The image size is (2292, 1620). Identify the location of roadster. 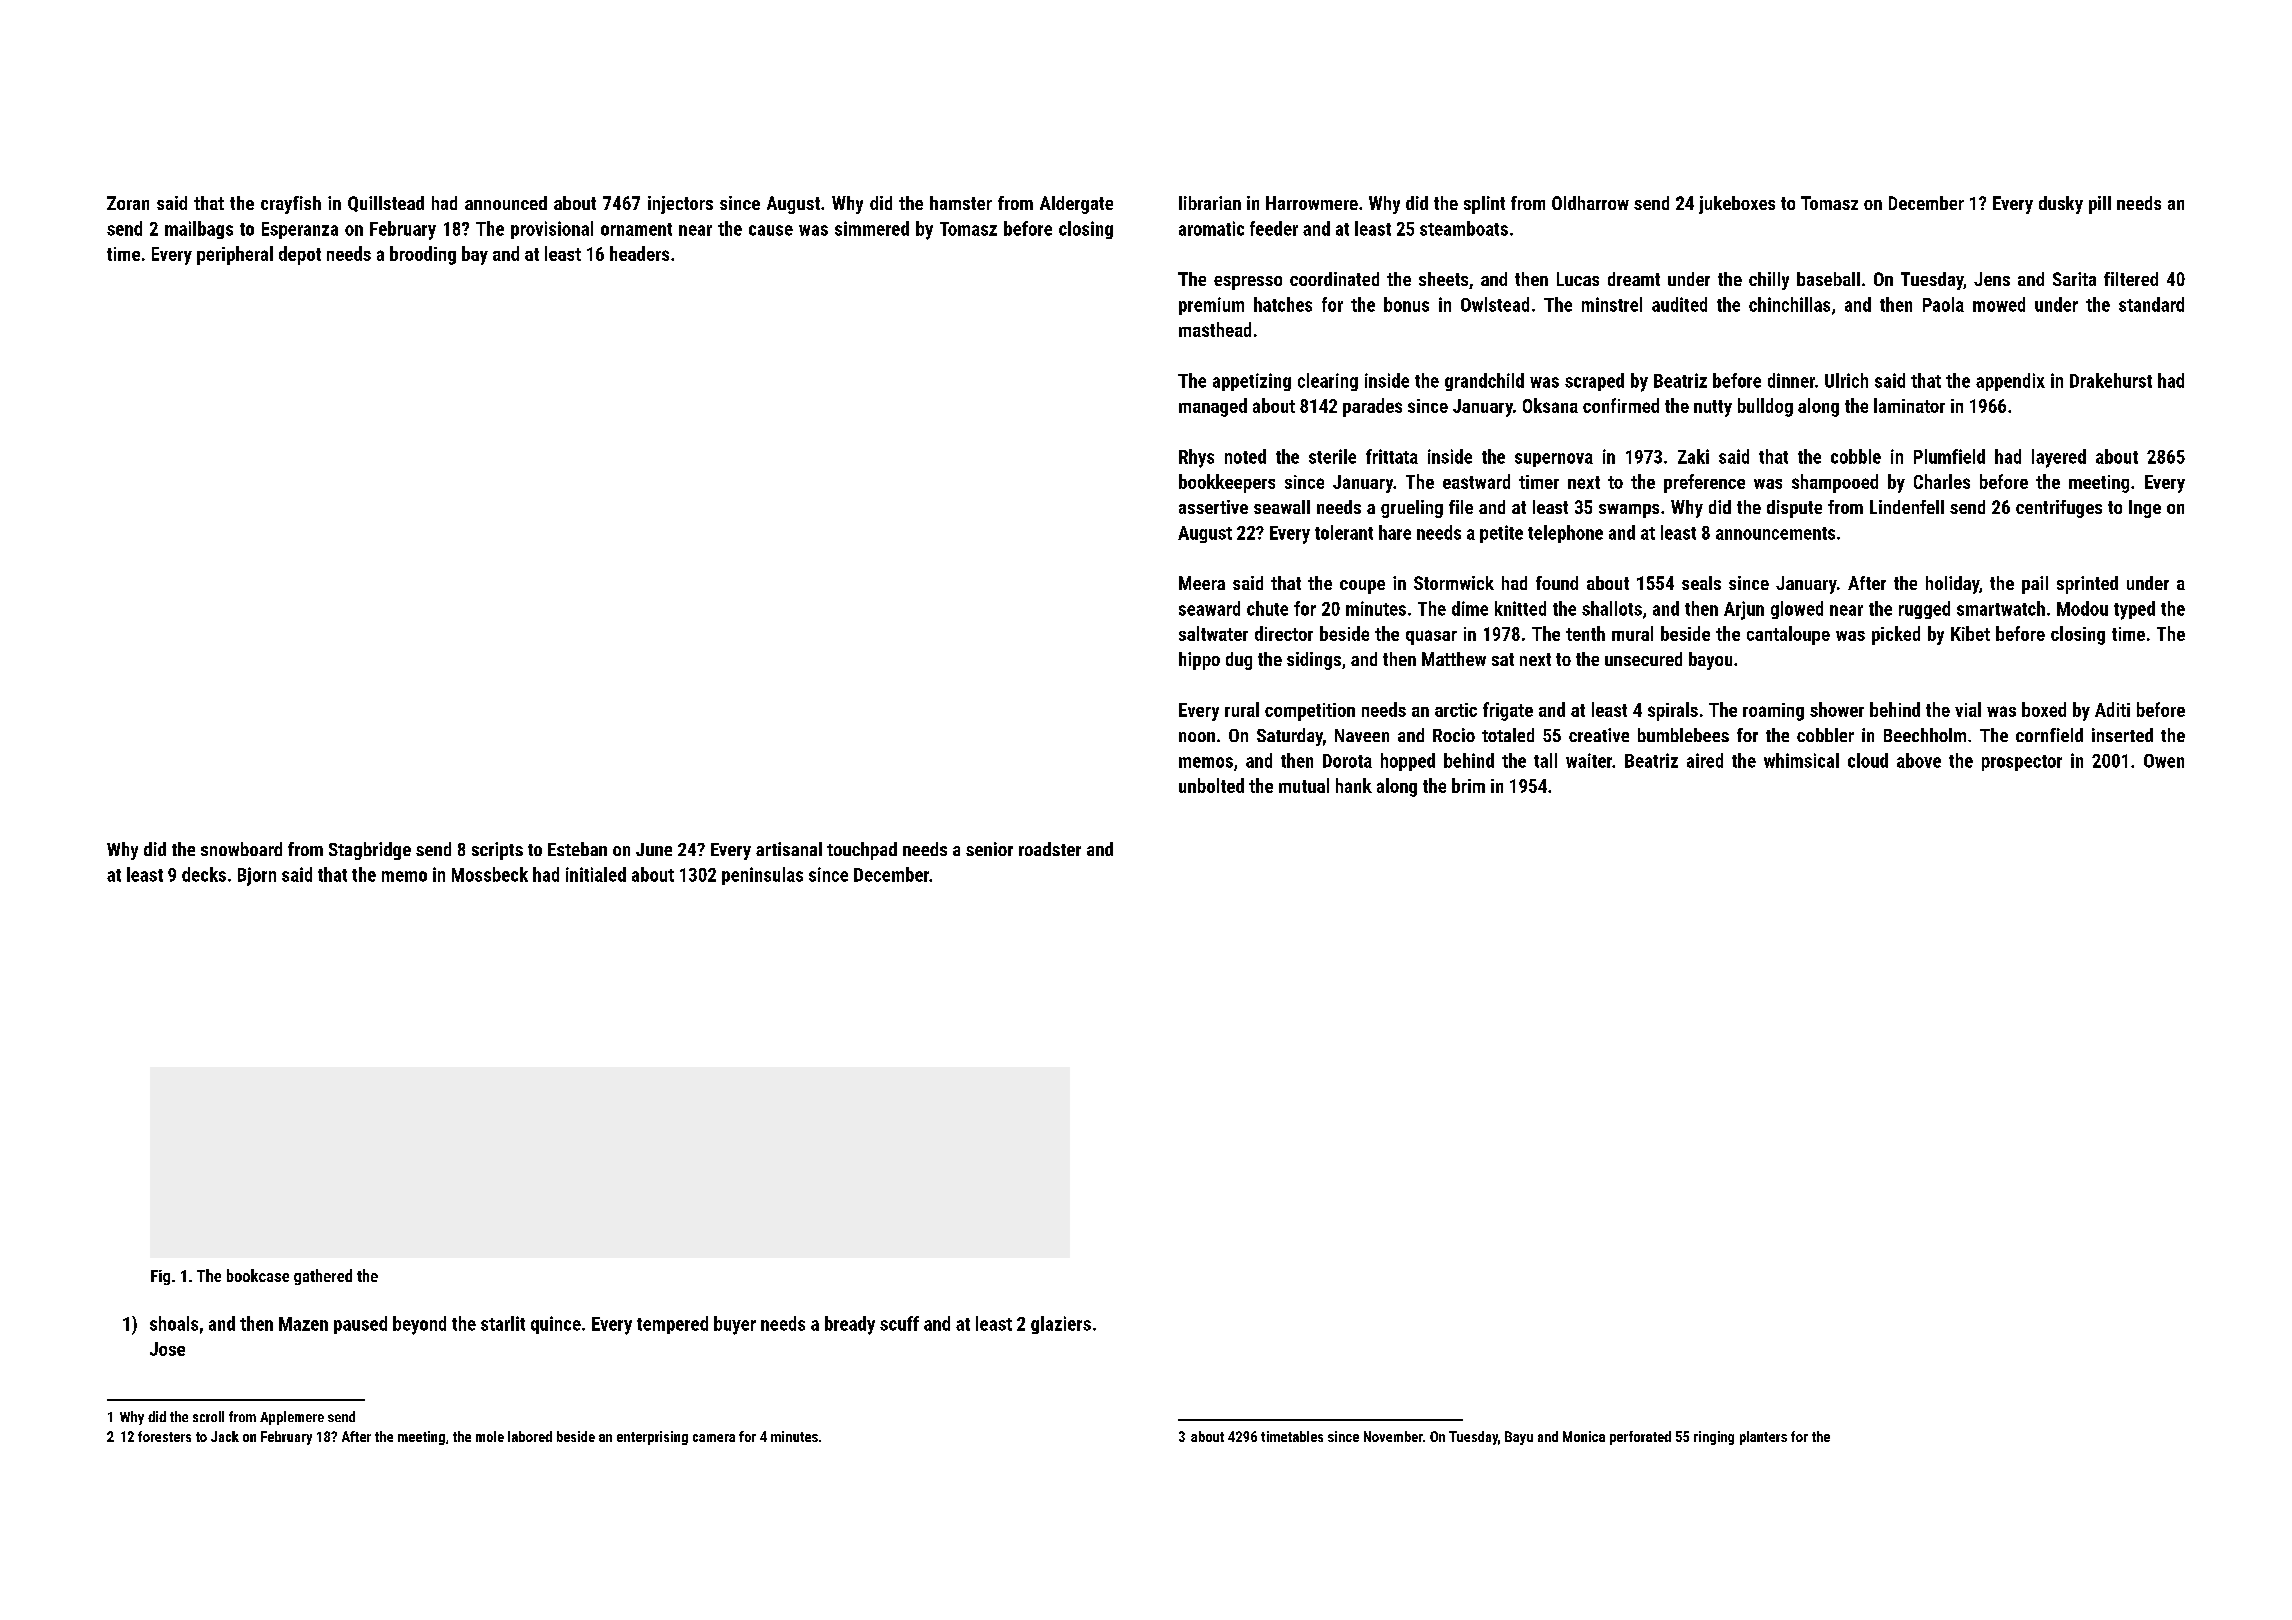
(1050, 849).
